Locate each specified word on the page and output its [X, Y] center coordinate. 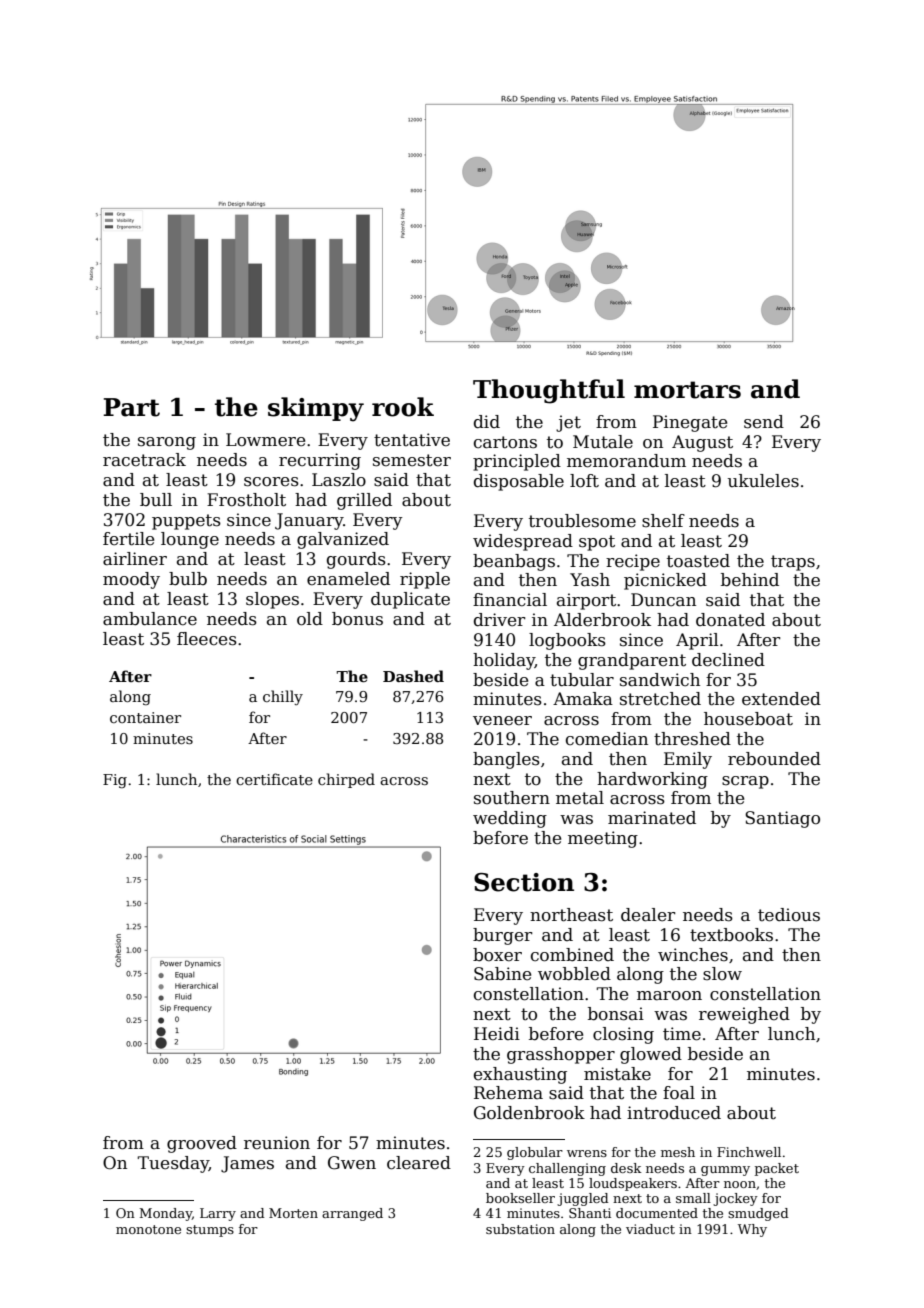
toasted [698, 561]
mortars [687, 390]
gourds [356, 560]
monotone [148, 1229]
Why [752, 1230]
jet [568, 423]
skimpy [316, 409]
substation [520, 1229]
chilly [283, 697]
